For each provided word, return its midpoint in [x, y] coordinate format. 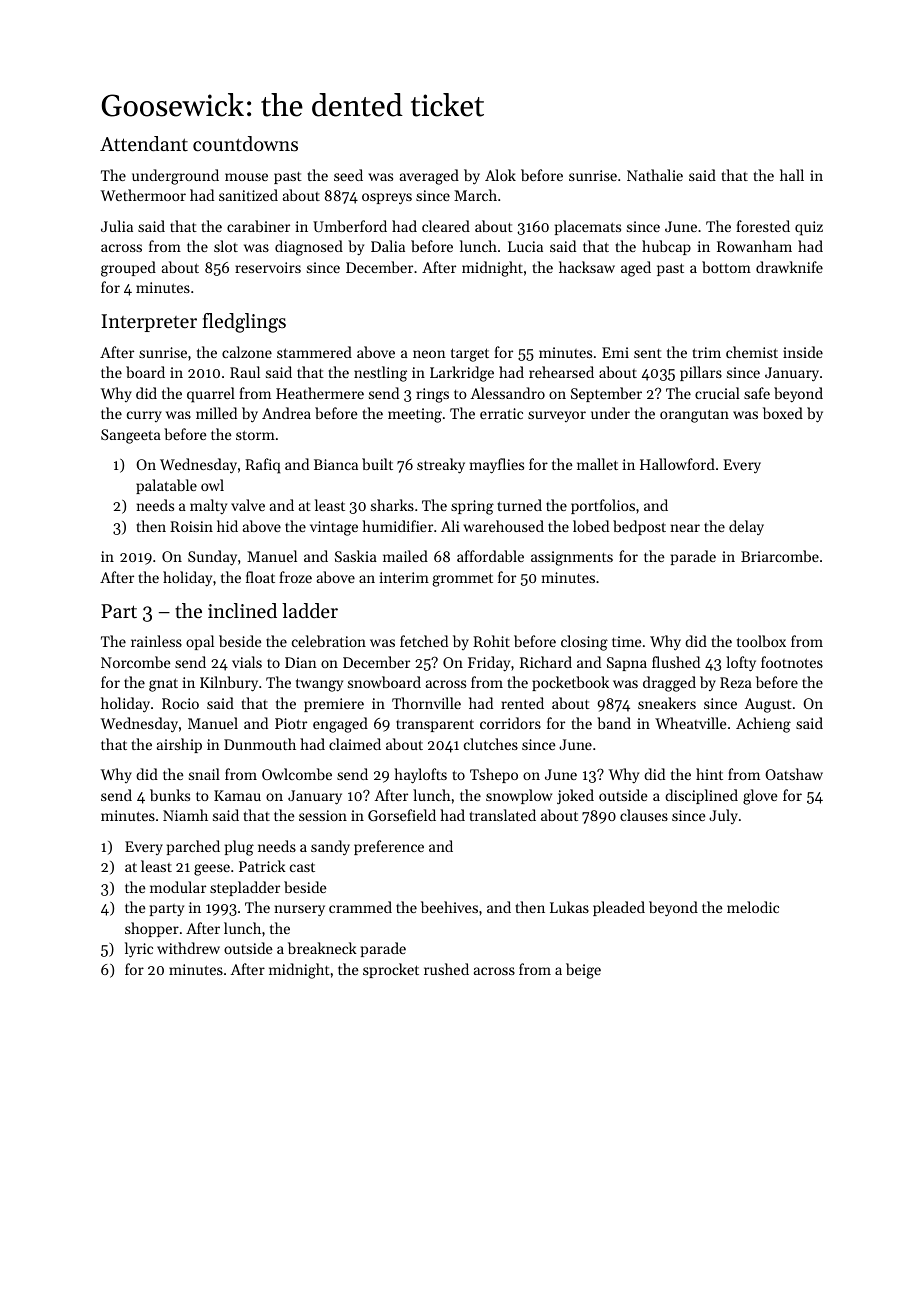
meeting [415, 415]
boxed [783, 413]
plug [239, 848]
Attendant [144, 144]
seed [348, 175]
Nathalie [655, 175]
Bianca [336, 464]
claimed [355, 744]
